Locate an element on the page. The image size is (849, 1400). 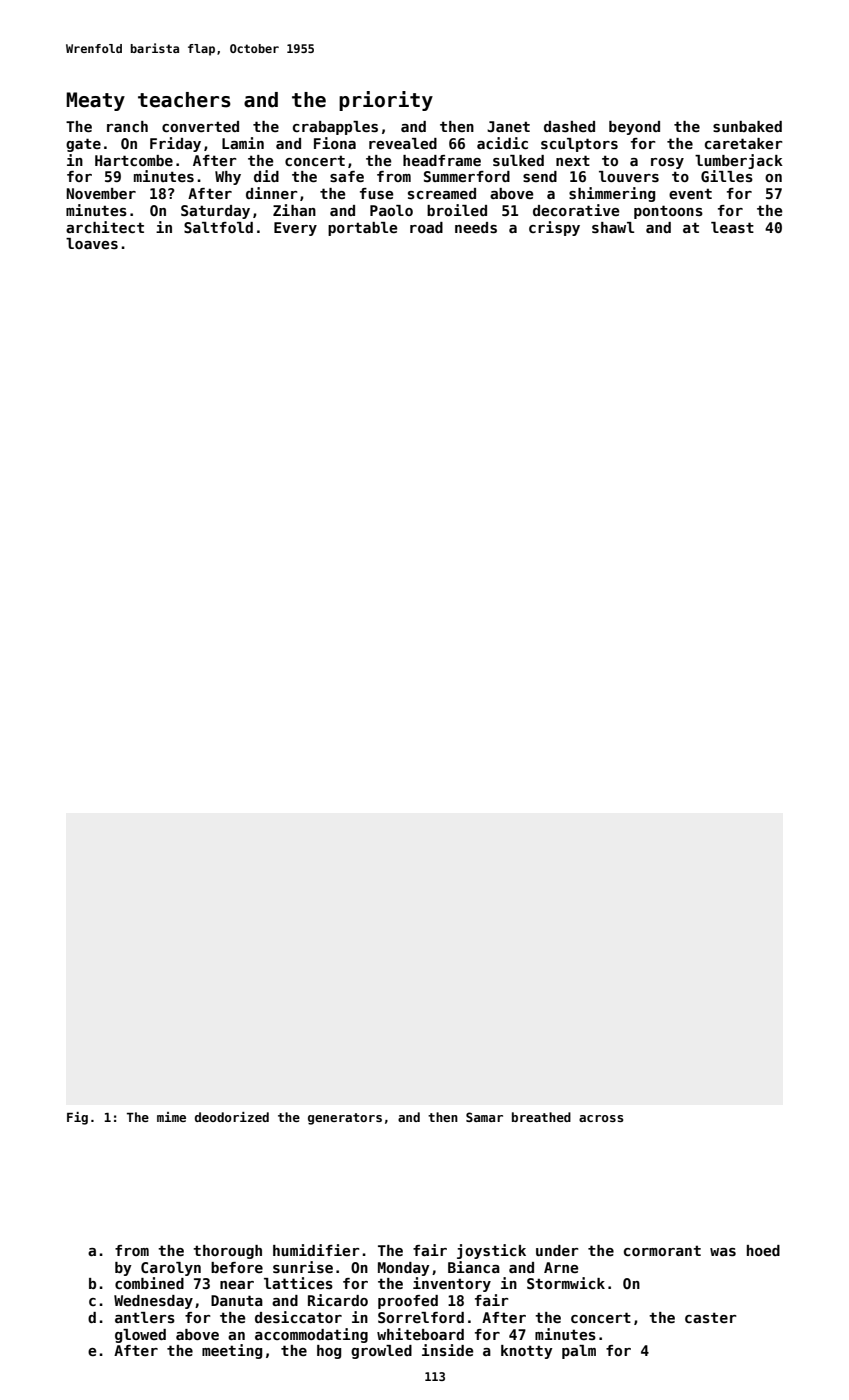
needs is located at coordinates (476, 227).
